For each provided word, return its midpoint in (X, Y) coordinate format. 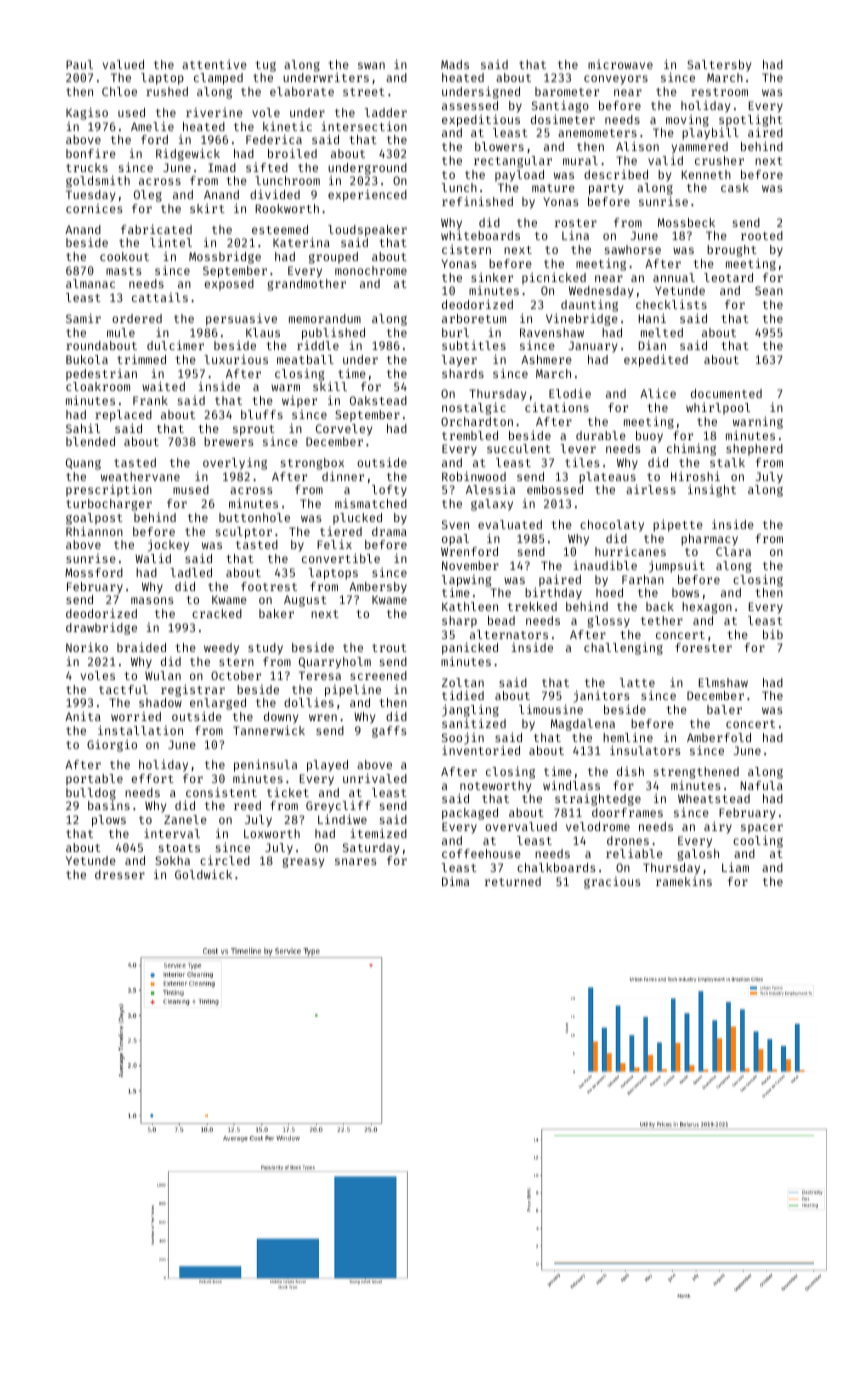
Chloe (119, 91)
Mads (455, 64)
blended (90, 441)
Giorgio (112, 746)
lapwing (467, 581)
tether (662, 620)
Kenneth (706, 174)
